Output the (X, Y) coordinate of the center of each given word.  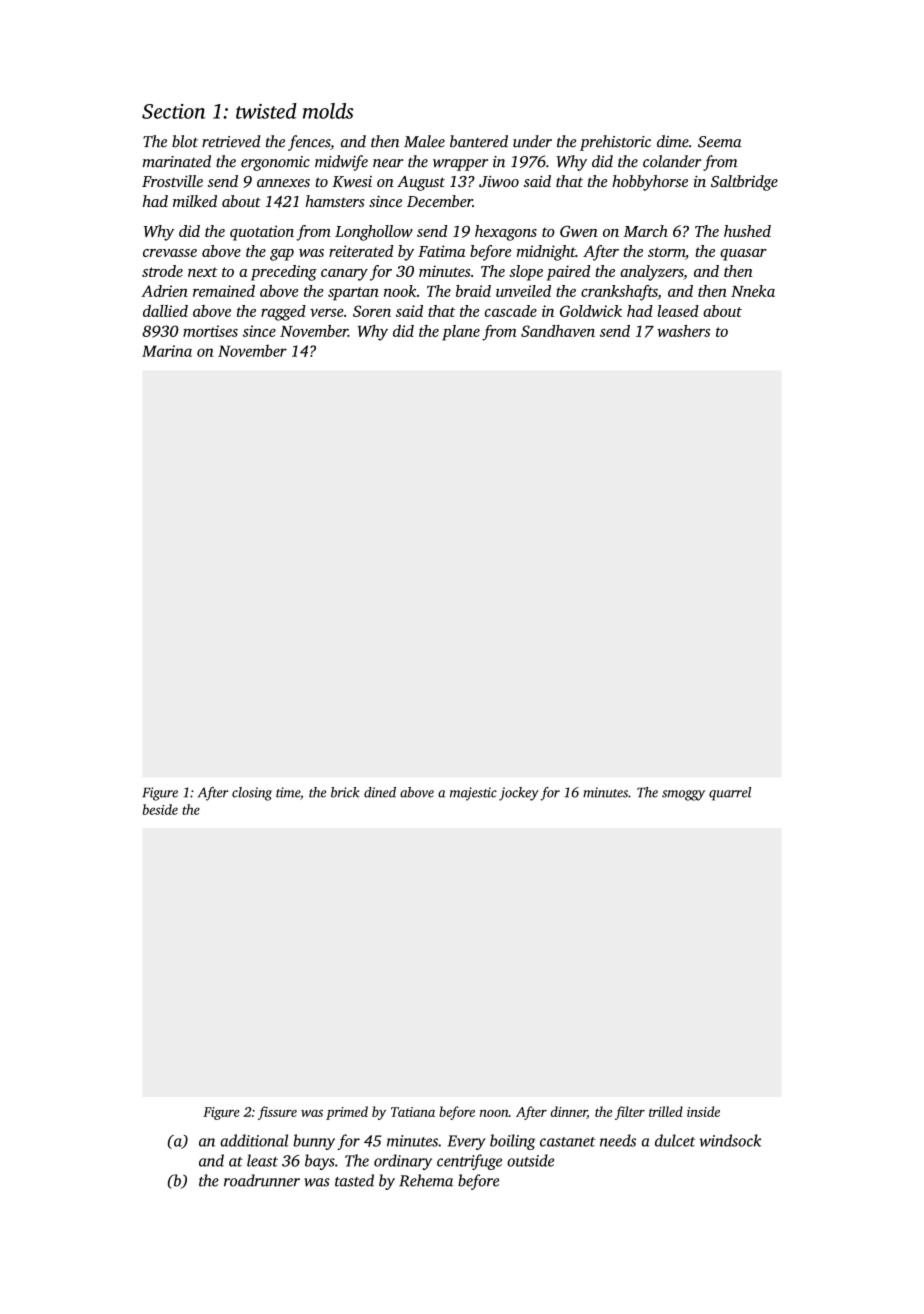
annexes (283, 183)
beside (160, 809)
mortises (210, 331)
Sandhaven (558, 331)
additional (254, 1140)
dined (380, 792)
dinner (568, 1112)
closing (252, 794)
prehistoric (615, 143)
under (532, 141)
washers (683, 331)
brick (345, 792)
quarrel (730, 794)
